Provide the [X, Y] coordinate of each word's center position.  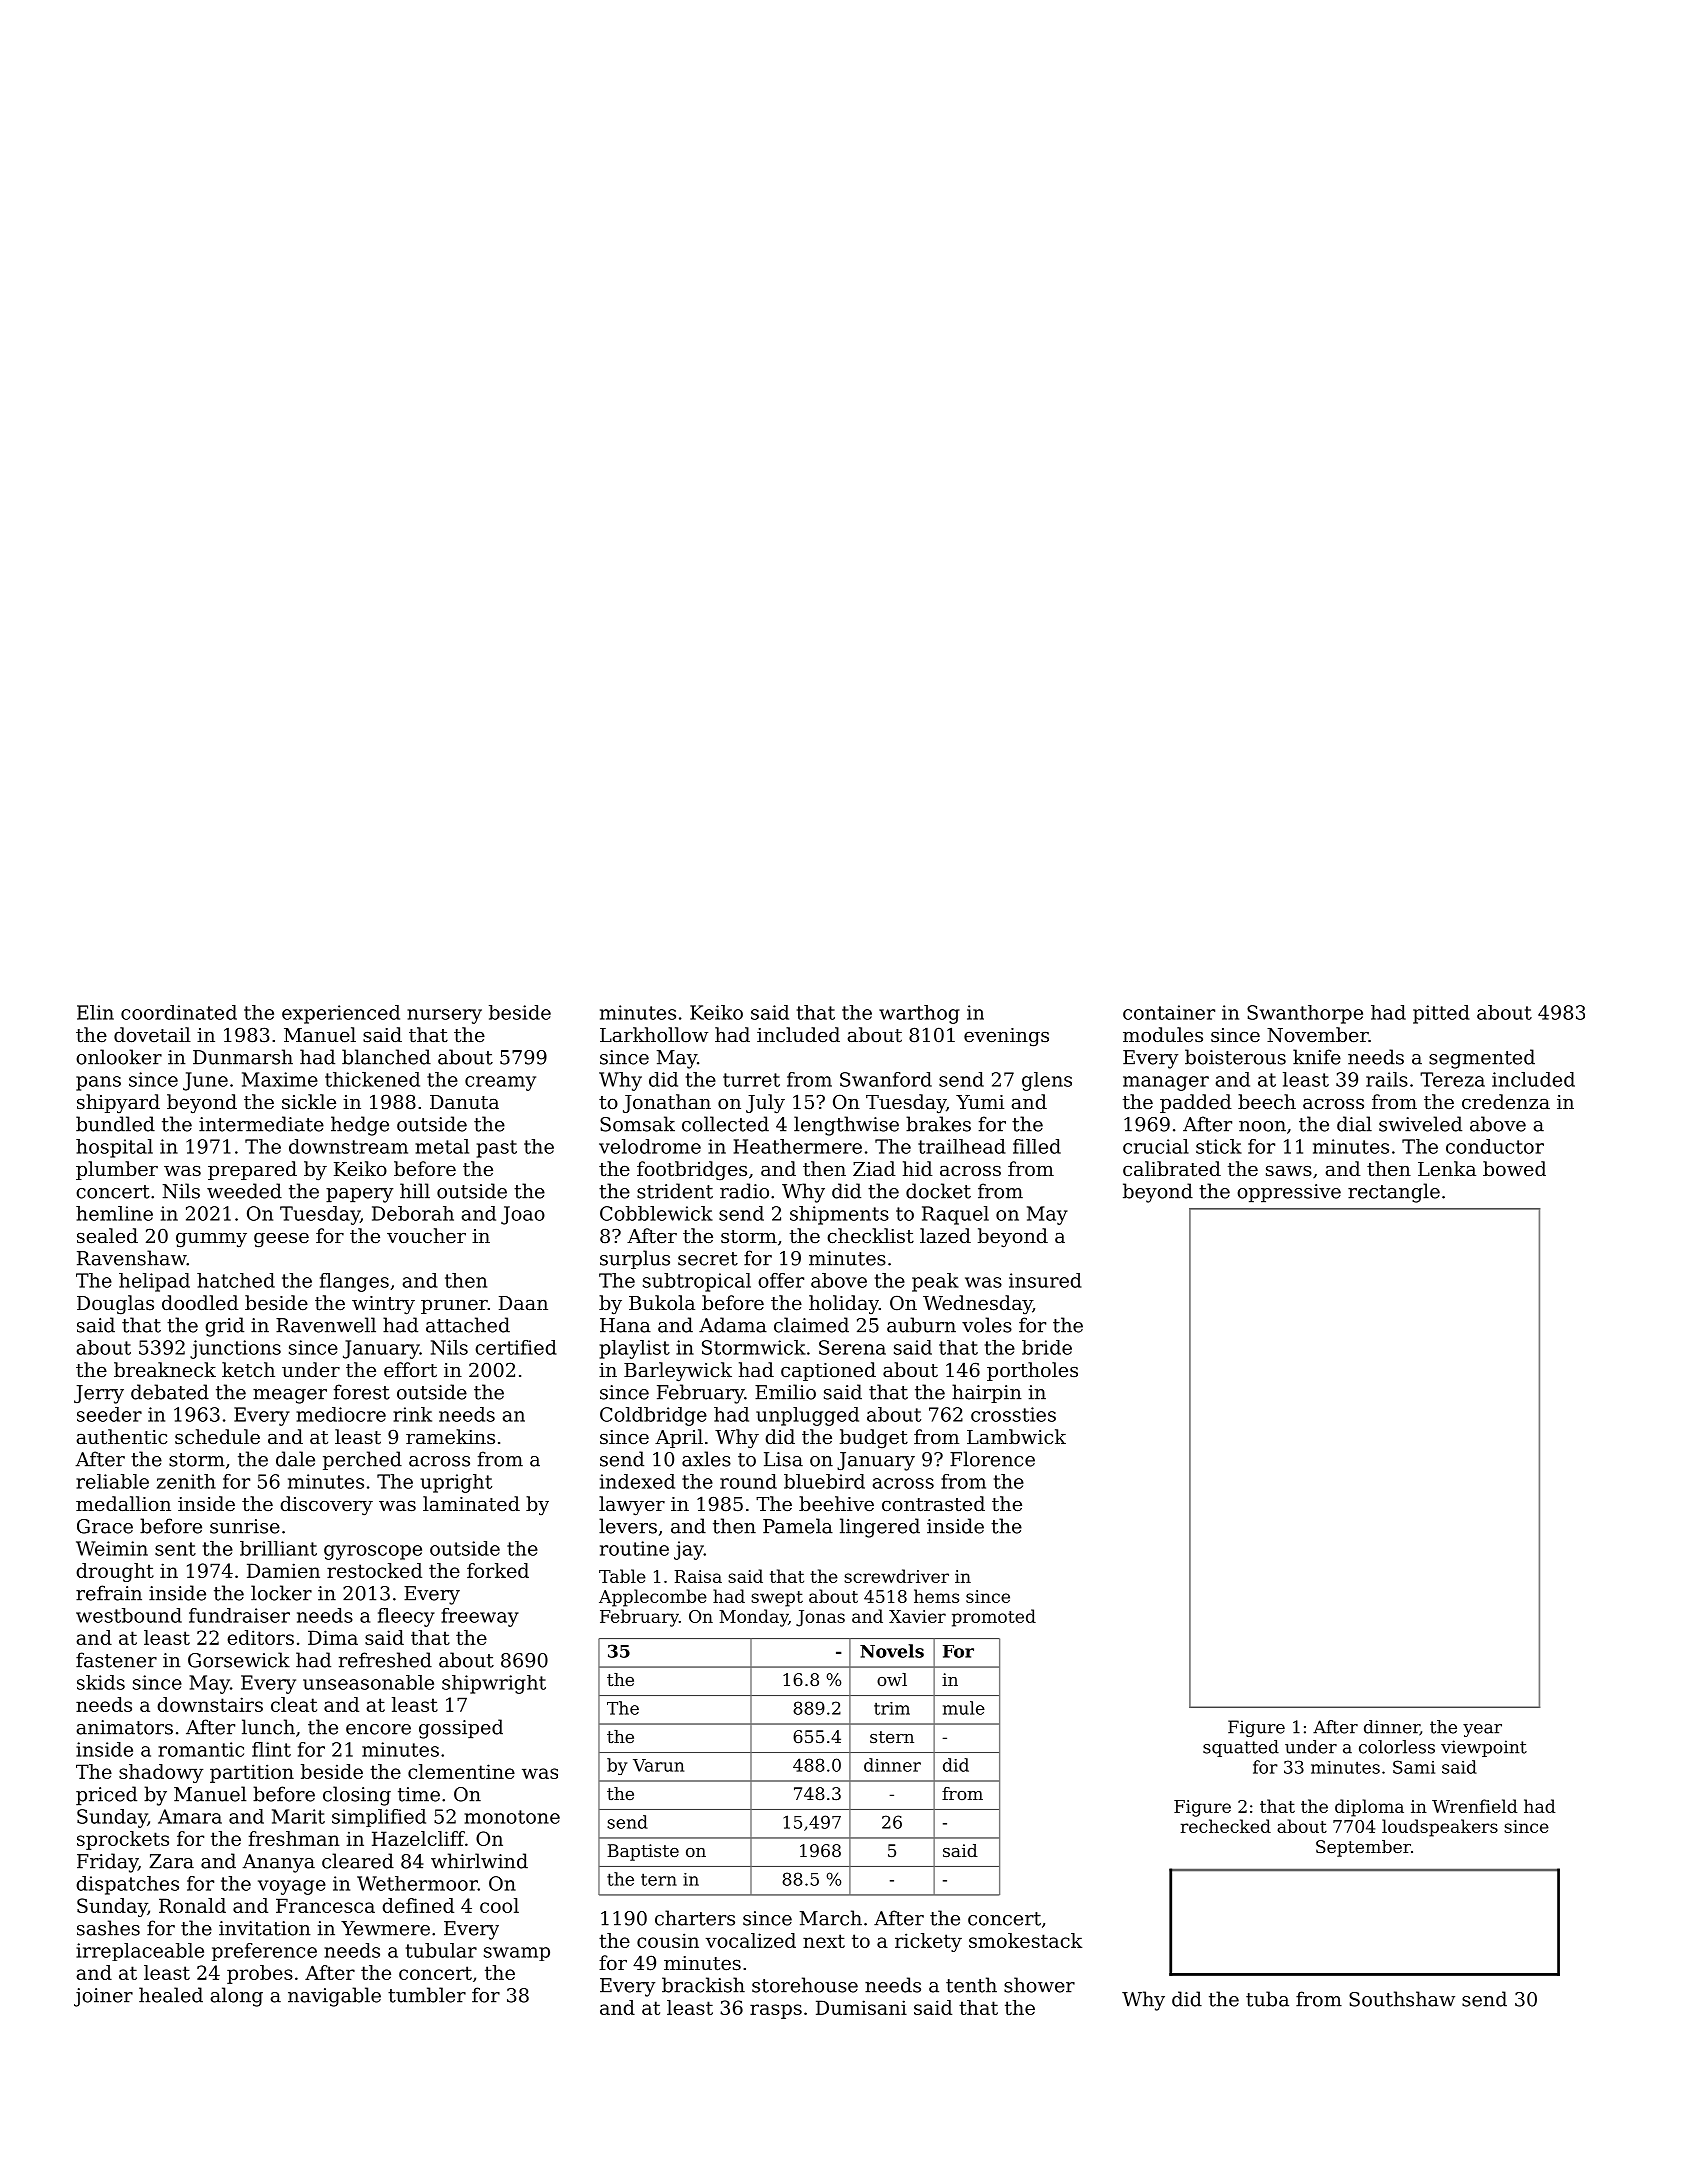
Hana [625, 1325]
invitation [265, 1928]
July [765, 1104]
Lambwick [1016, 1436]
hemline [114, 1213]
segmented [1482, 1059]
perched [362, 1460]
